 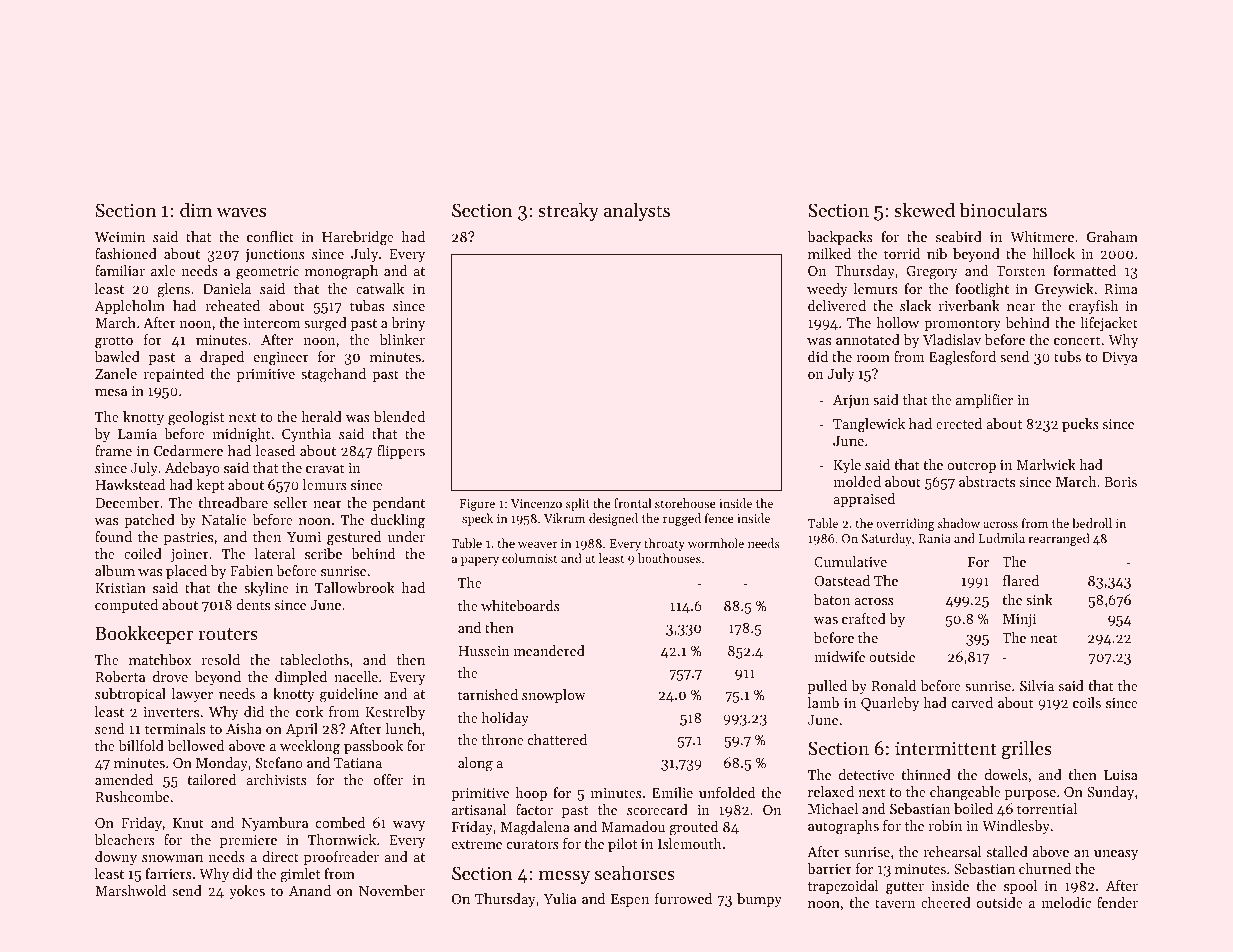 I want to click on unfolded, so click(x=727, y=792).
